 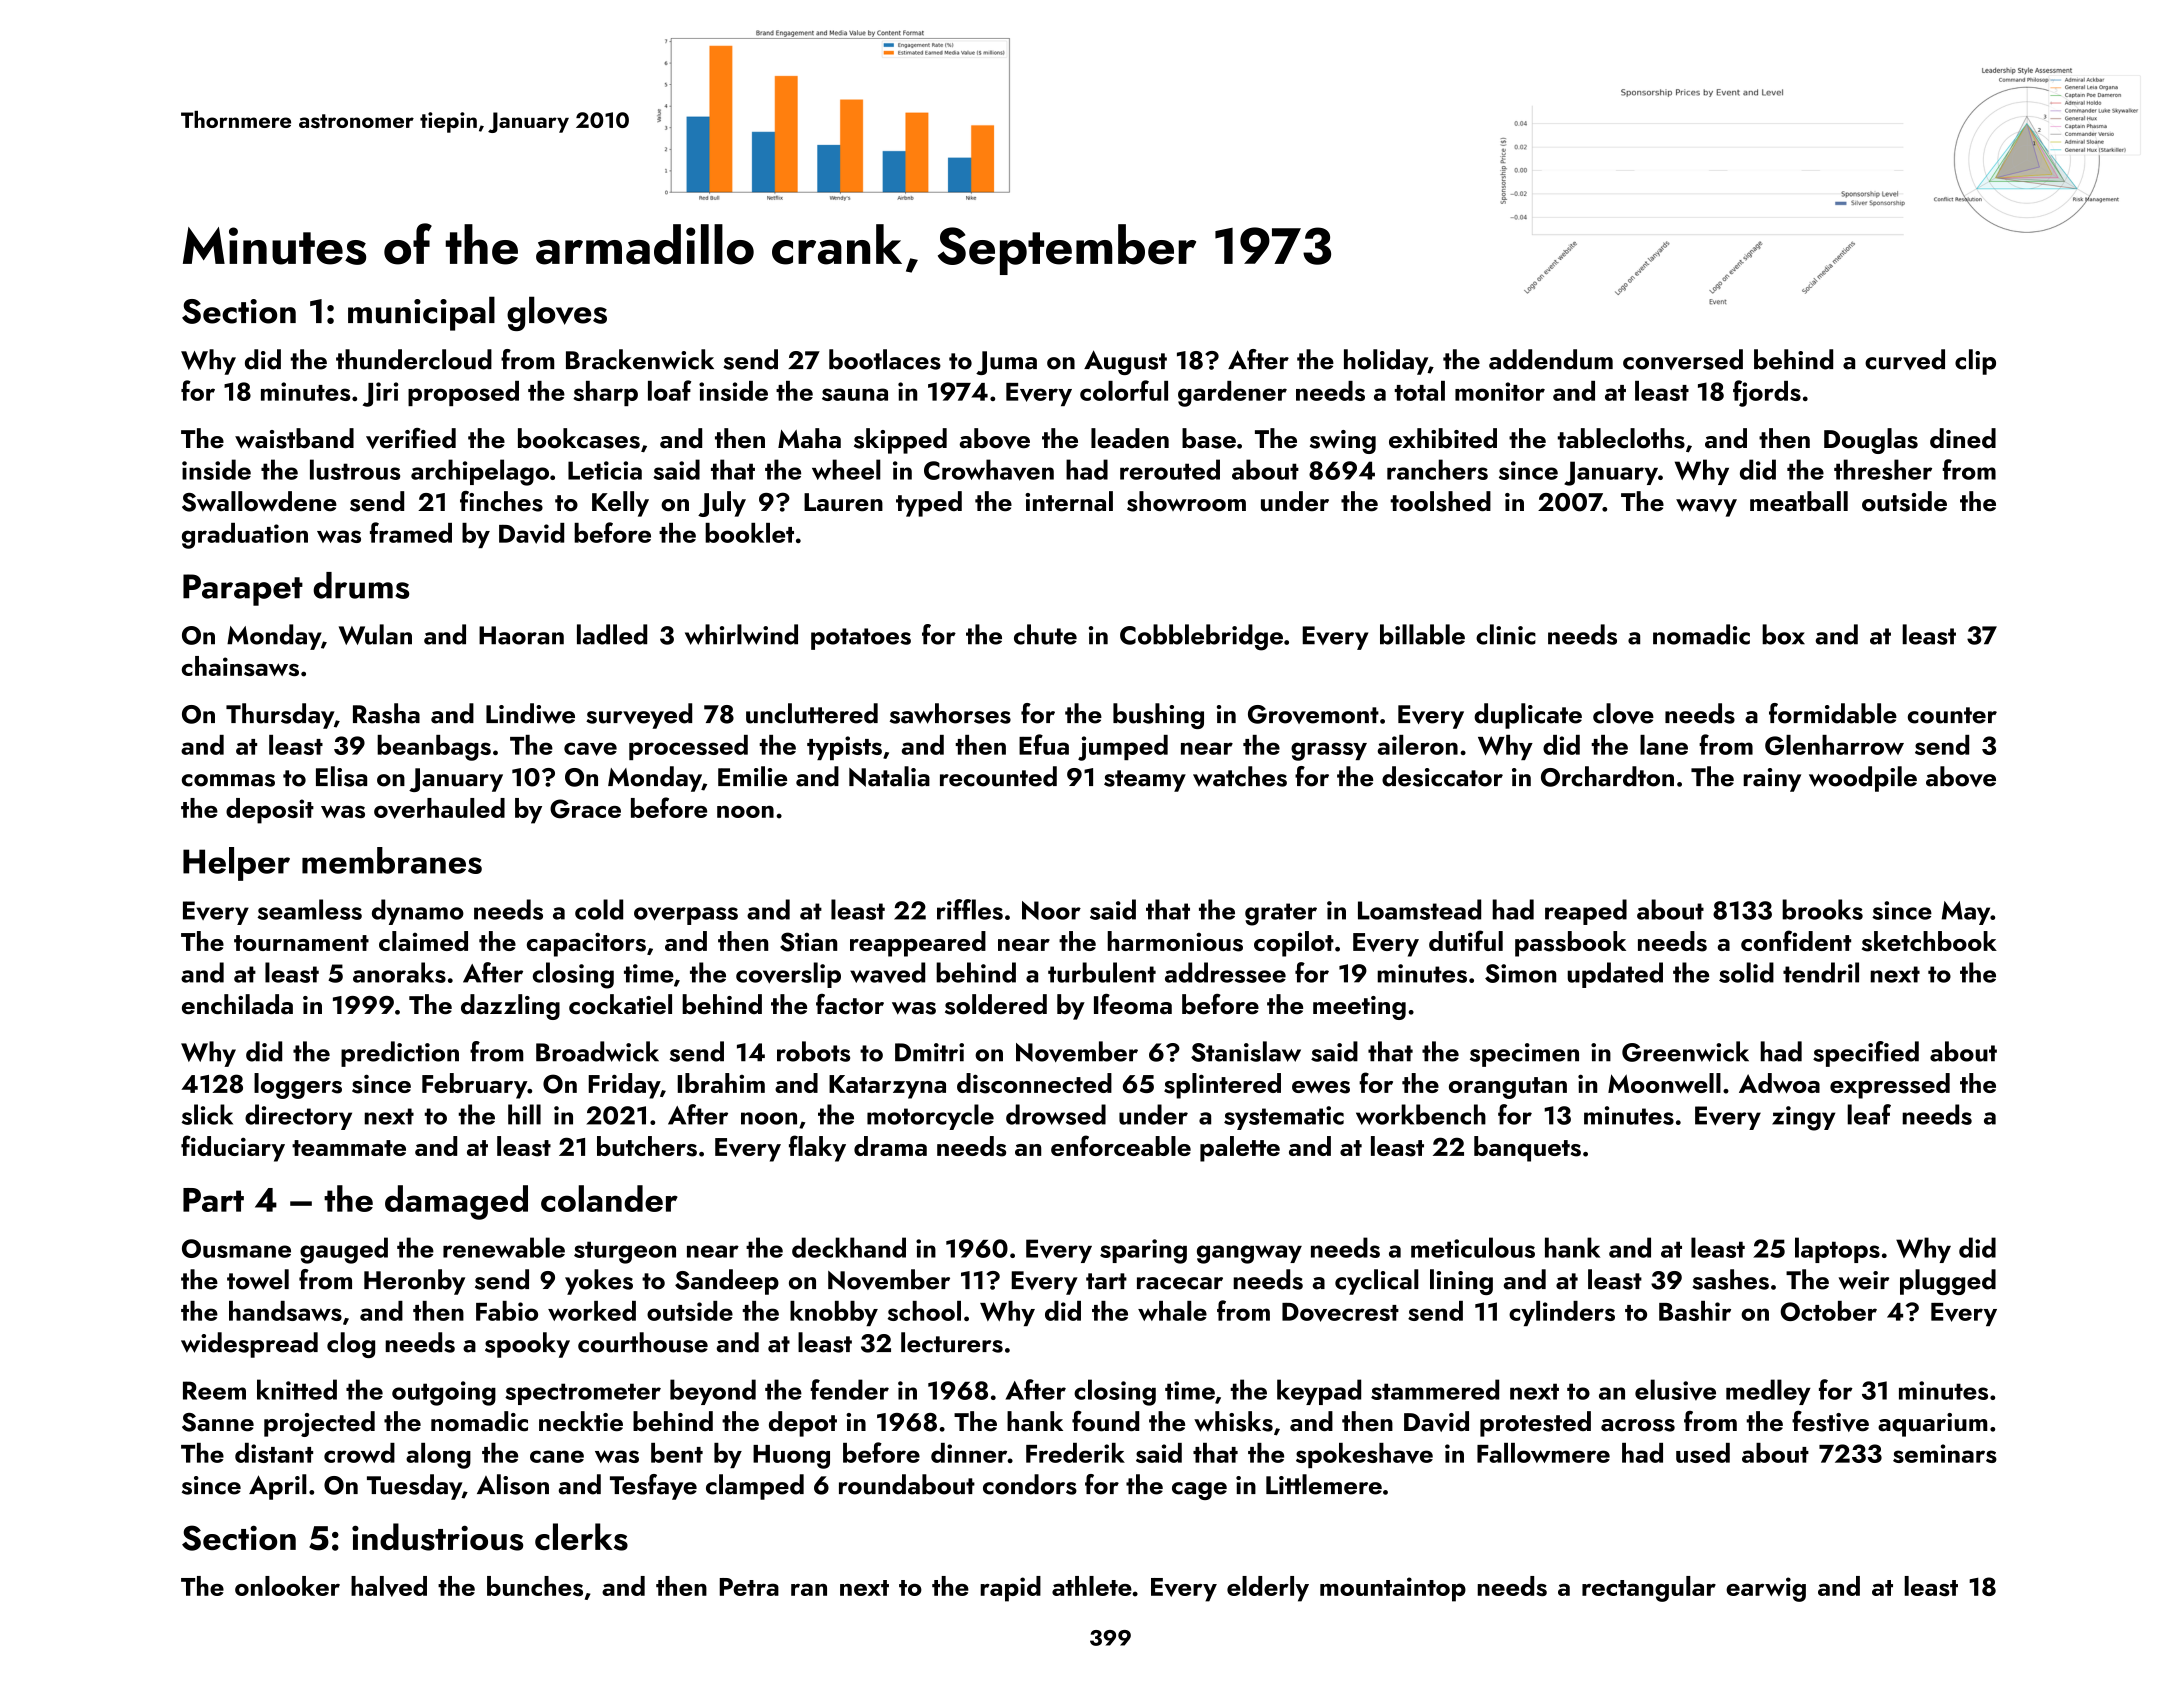 What do you see at coordinates (507, 1311) in the screenshot?
I see `Fabio` at bounding box center [507, 1311].
